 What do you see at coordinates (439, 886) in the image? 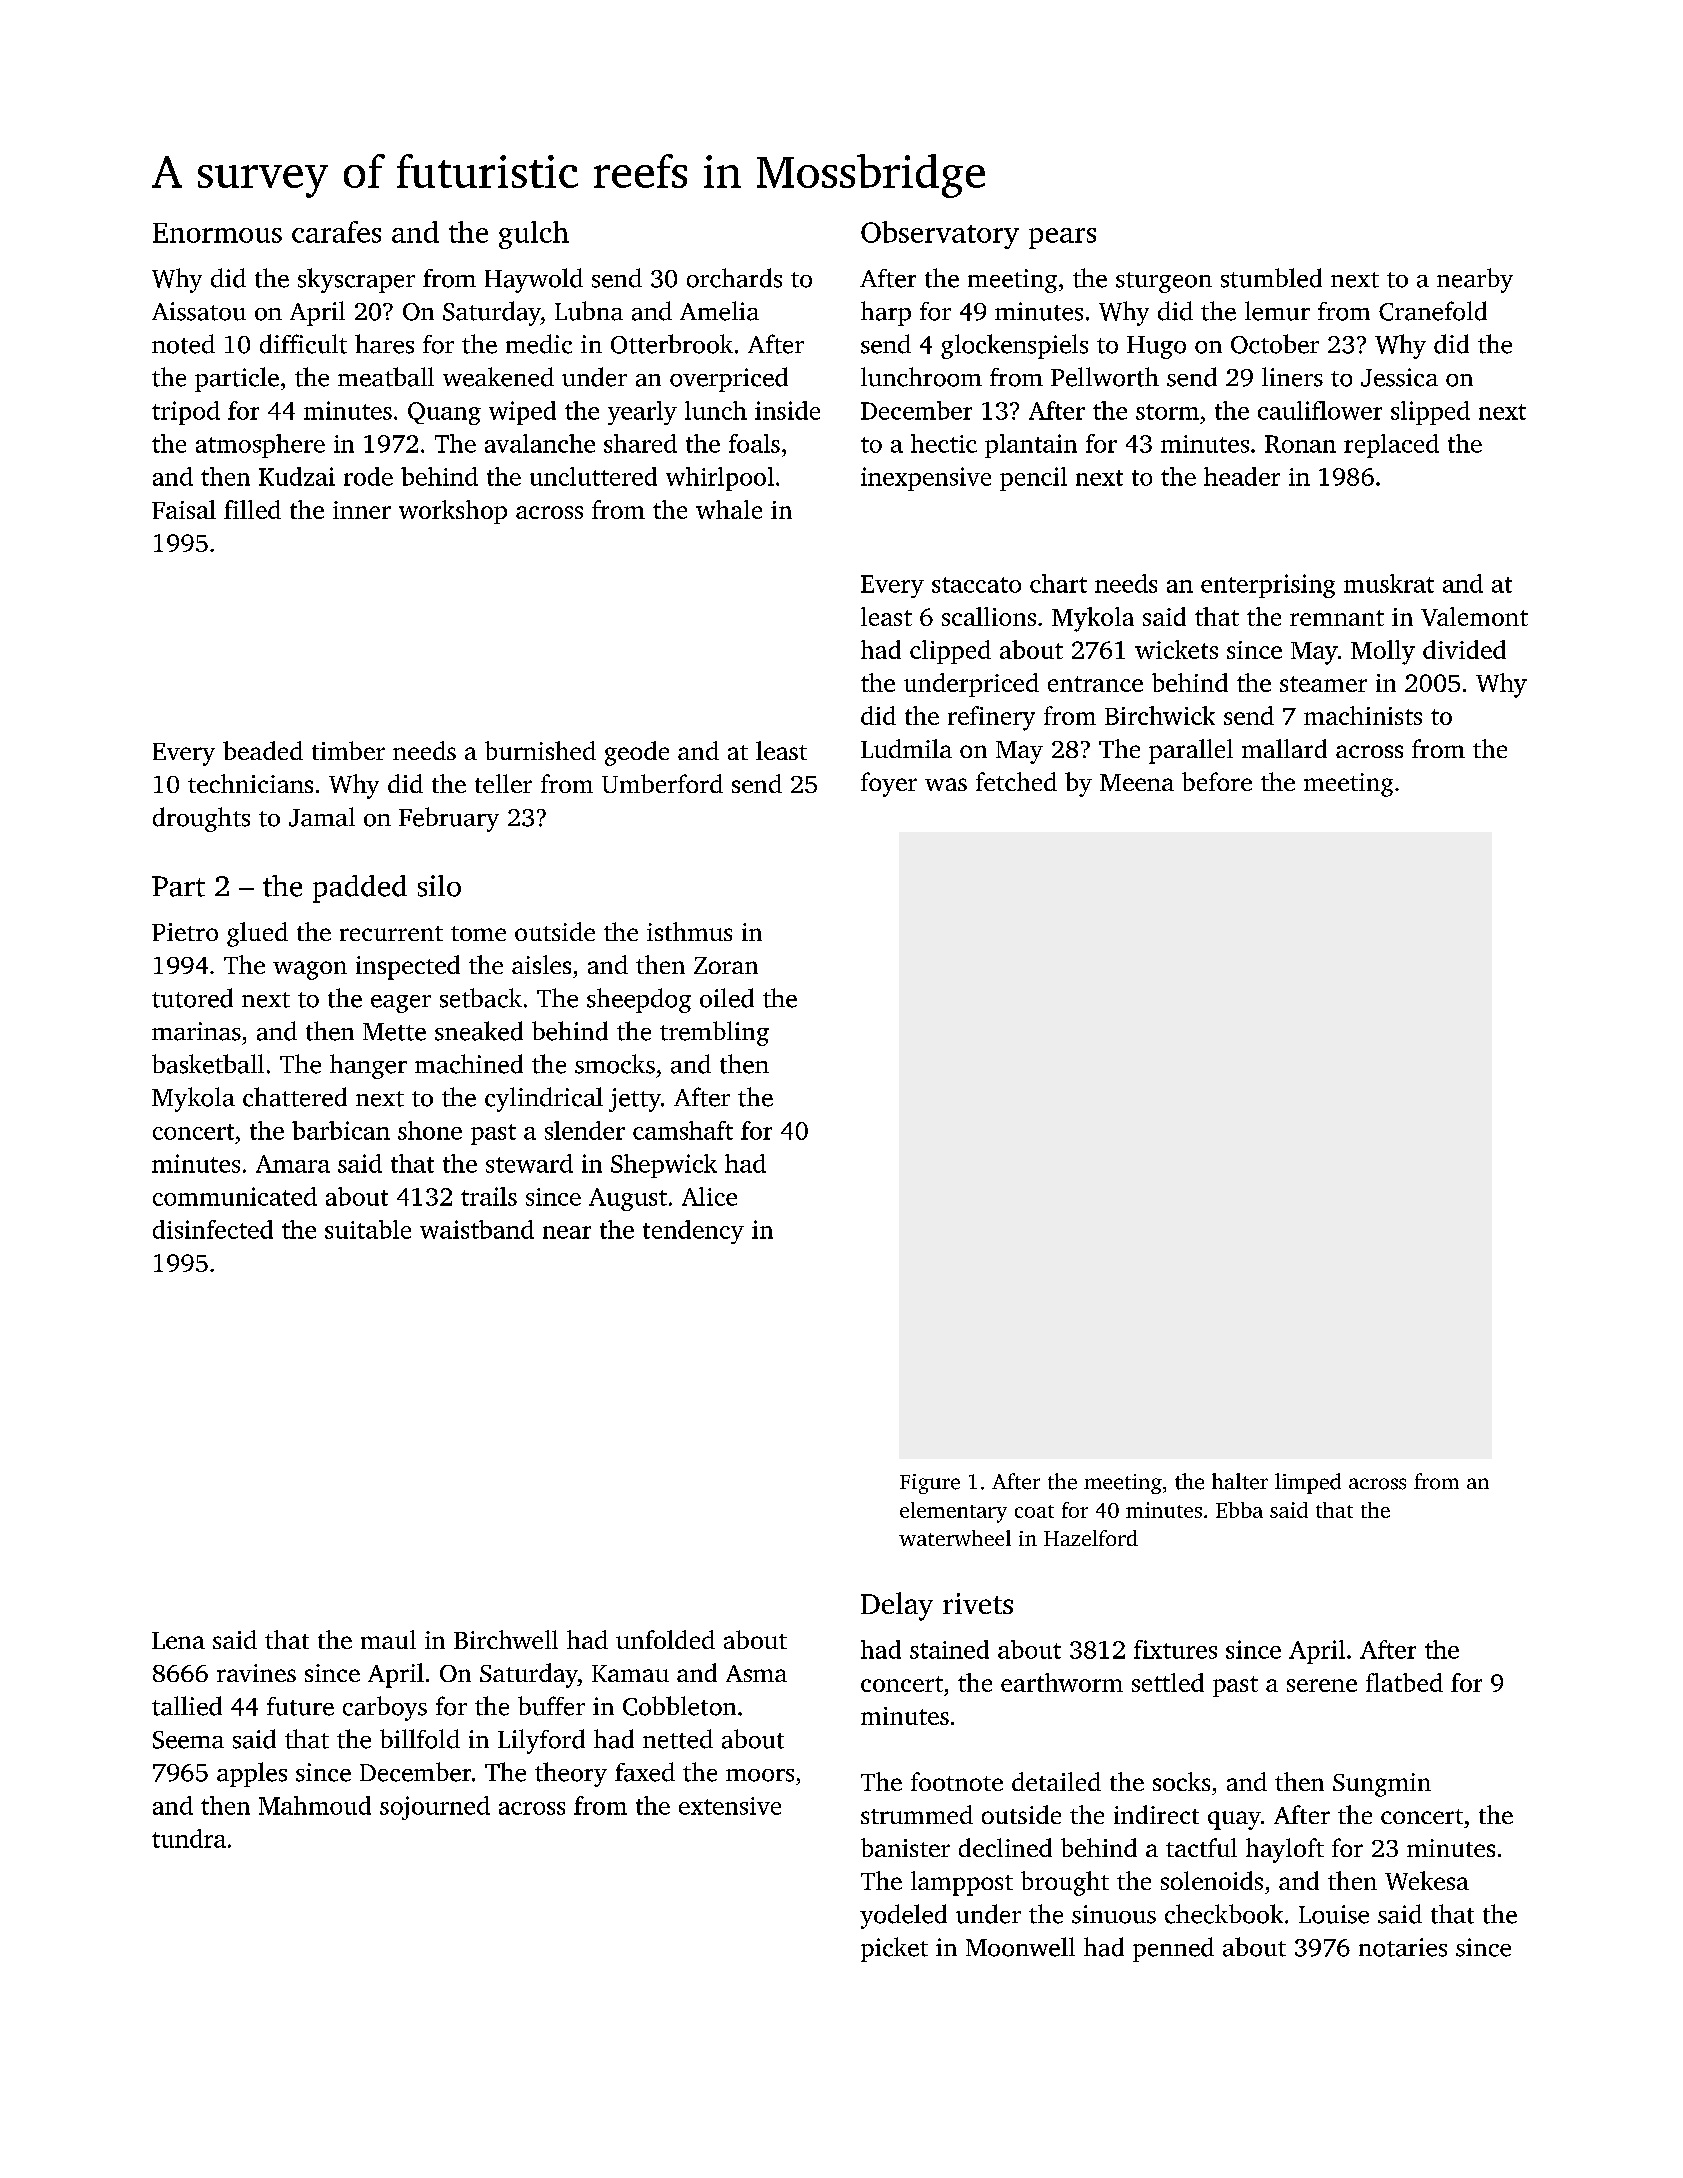
I see `silo` at bounding box center [439, 886].
